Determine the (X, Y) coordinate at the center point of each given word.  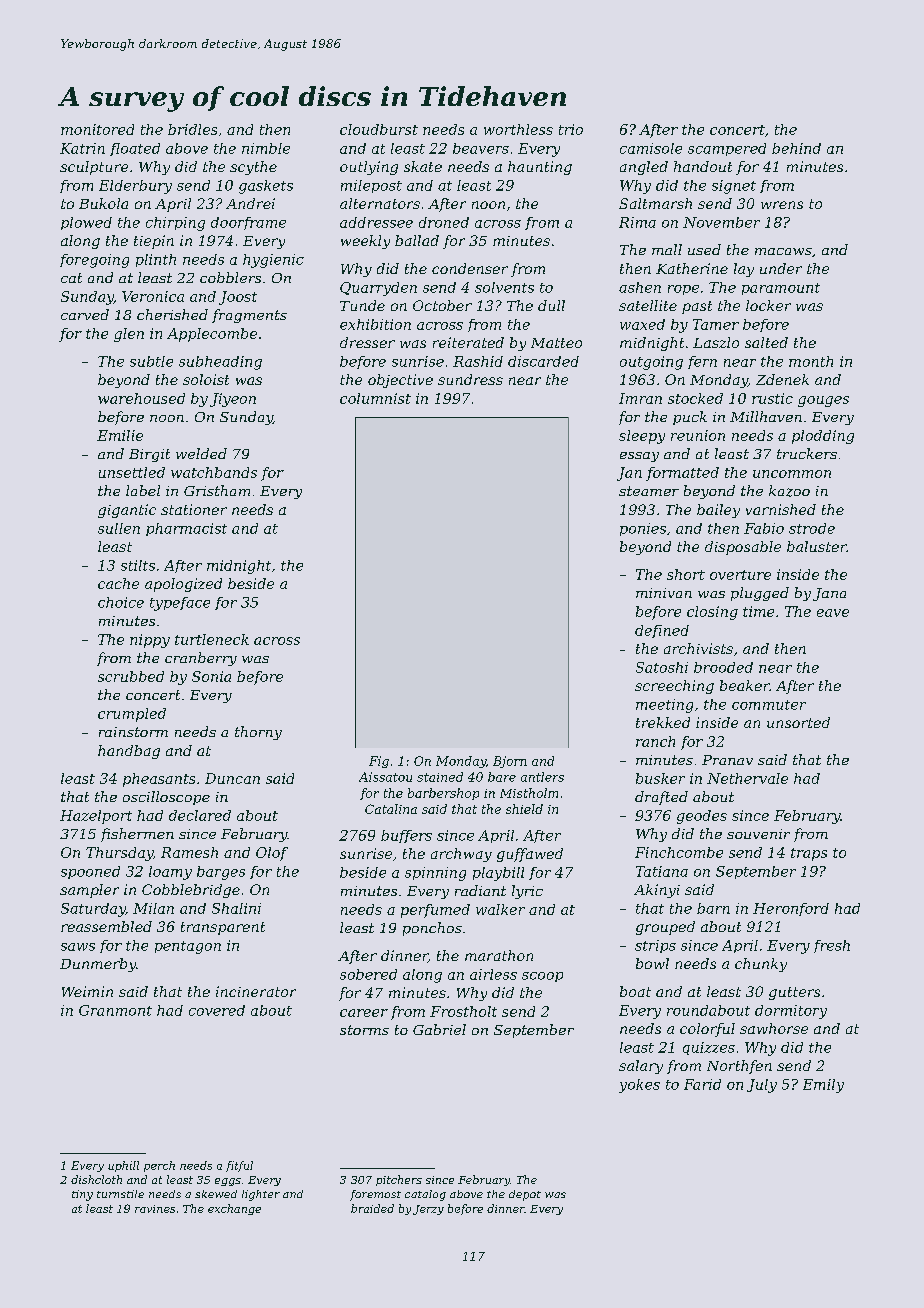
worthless (518, 129)
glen (129, 335)
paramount (781, 289)
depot (525, 1195)
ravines (155, 1209)
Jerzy (428, 1210)
